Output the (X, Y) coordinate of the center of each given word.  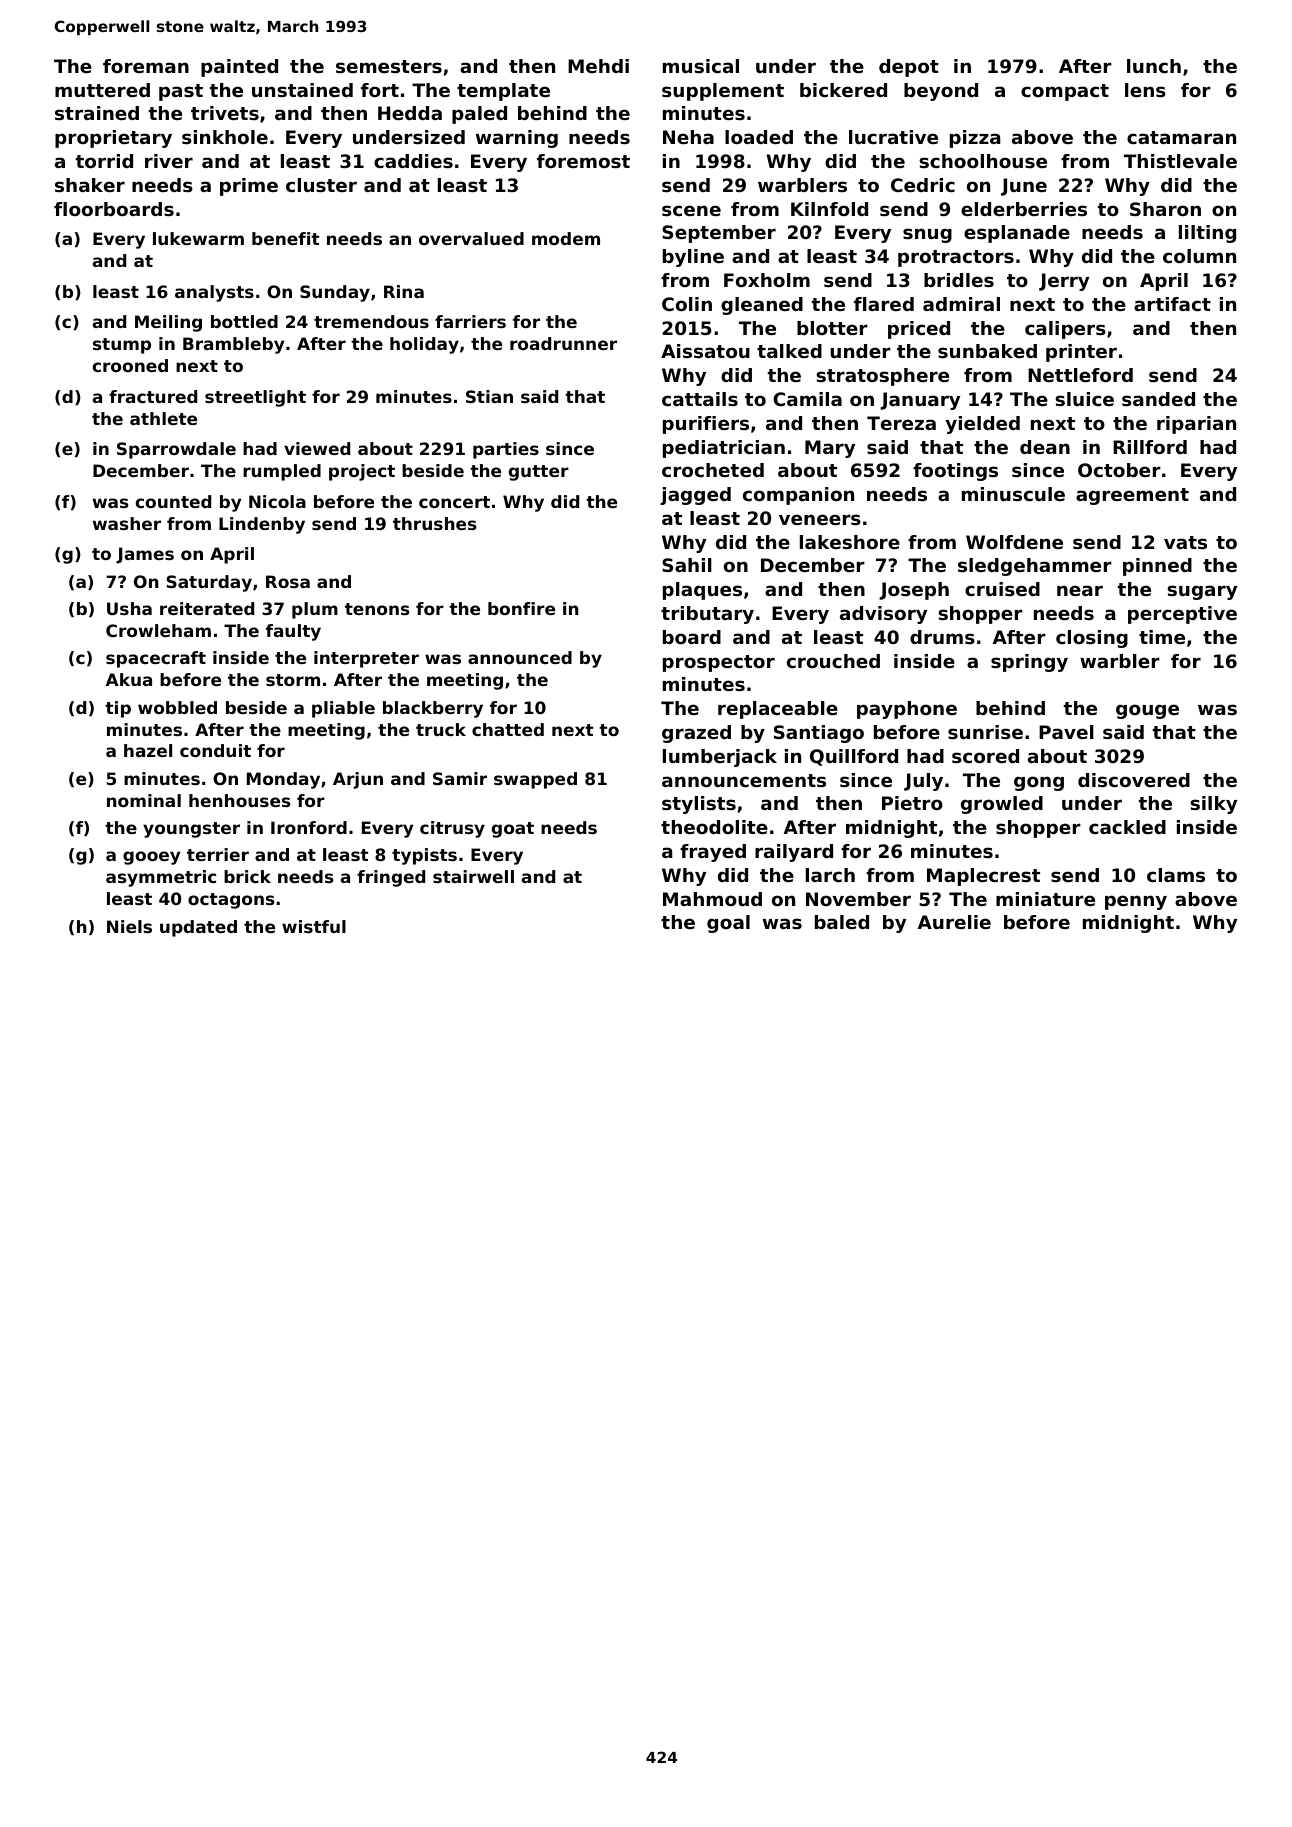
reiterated (207, 608)
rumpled (282, 472)
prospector (719, 663)
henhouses (240, 800)
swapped (535, 780)
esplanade (1017, 234)
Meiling (168, 323)
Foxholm (767, 280)
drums (942, 637)
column (1199, 256)
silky (1213, 805)
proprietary (113, 139)
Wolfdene (1014, 542)
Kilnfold (829, 209)
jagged (695, 496)
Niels (129, 926)
